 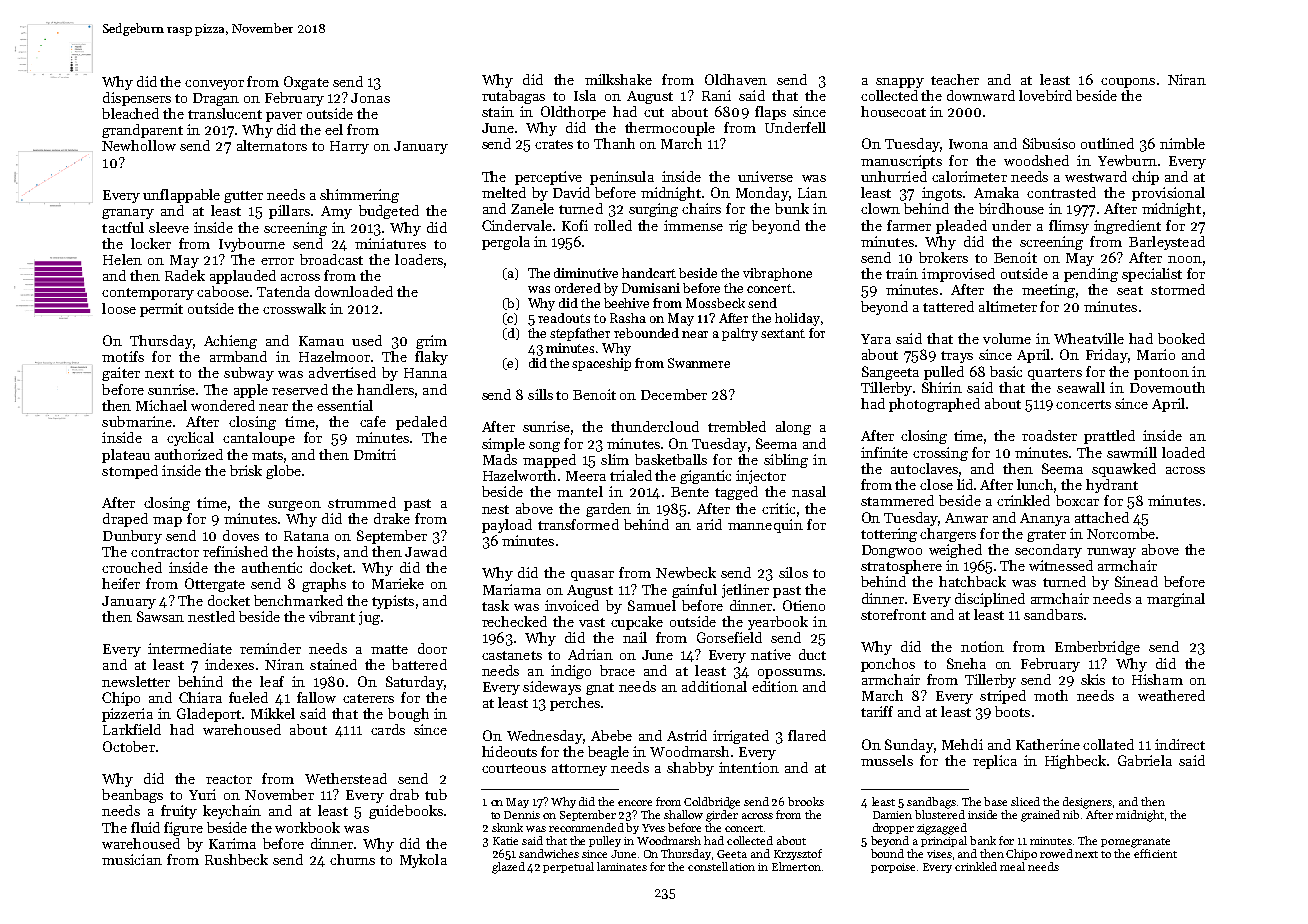 I want to click on paver, so click(x=284, y=117).
